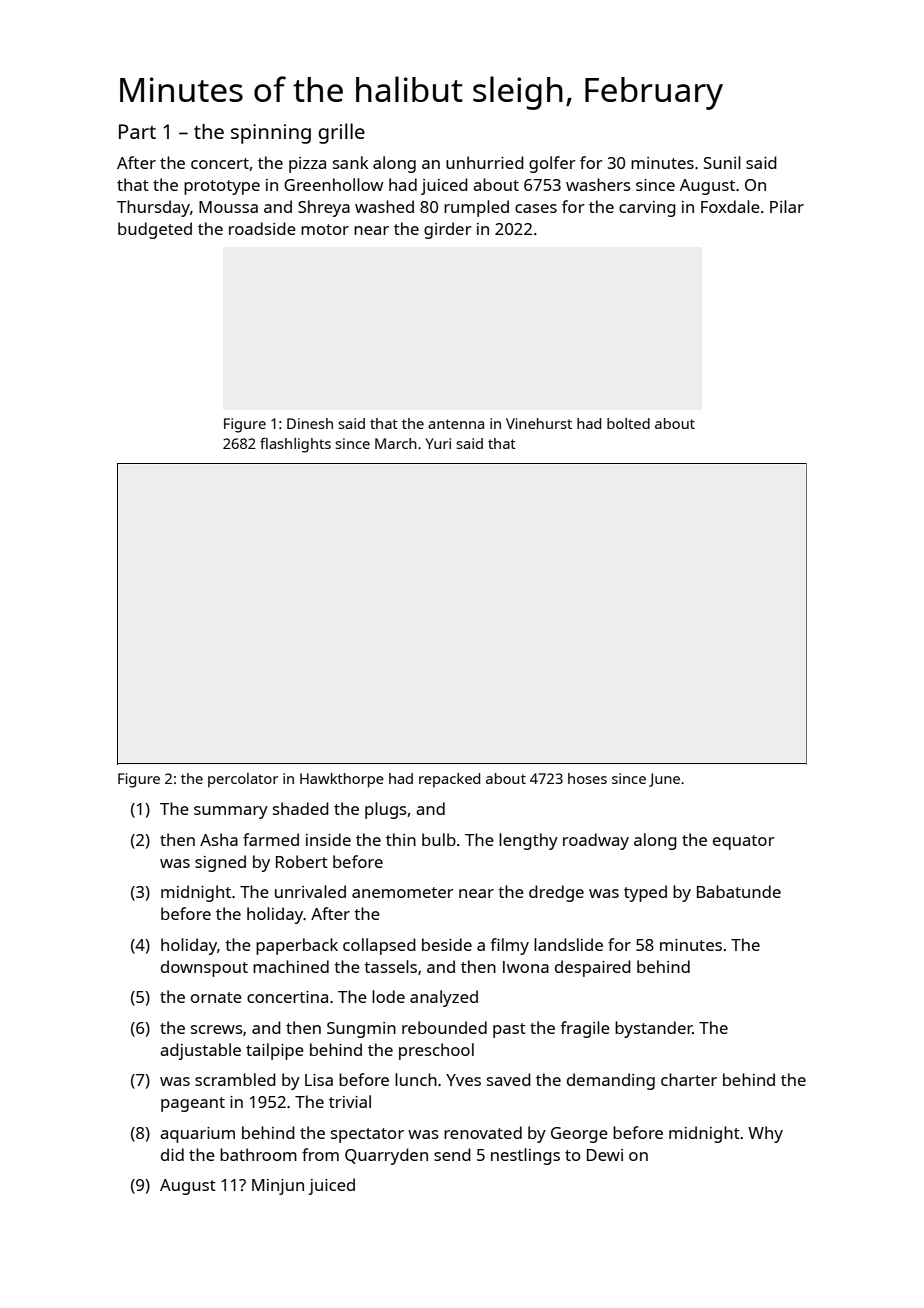  I want to click on scrambled, so click(235, 1079).
